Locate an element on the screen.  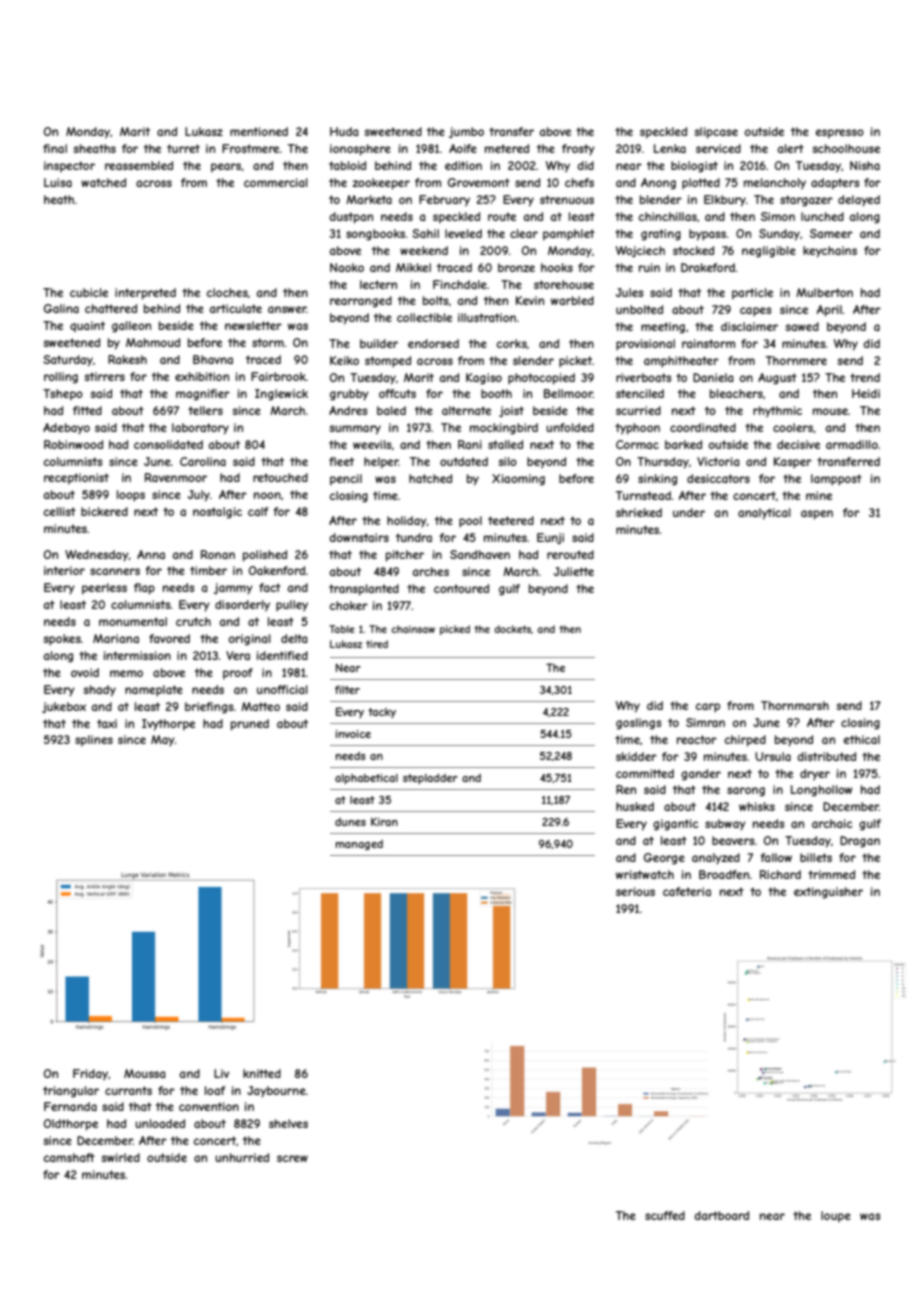
mentioned is located at coordinates (259, 131).
